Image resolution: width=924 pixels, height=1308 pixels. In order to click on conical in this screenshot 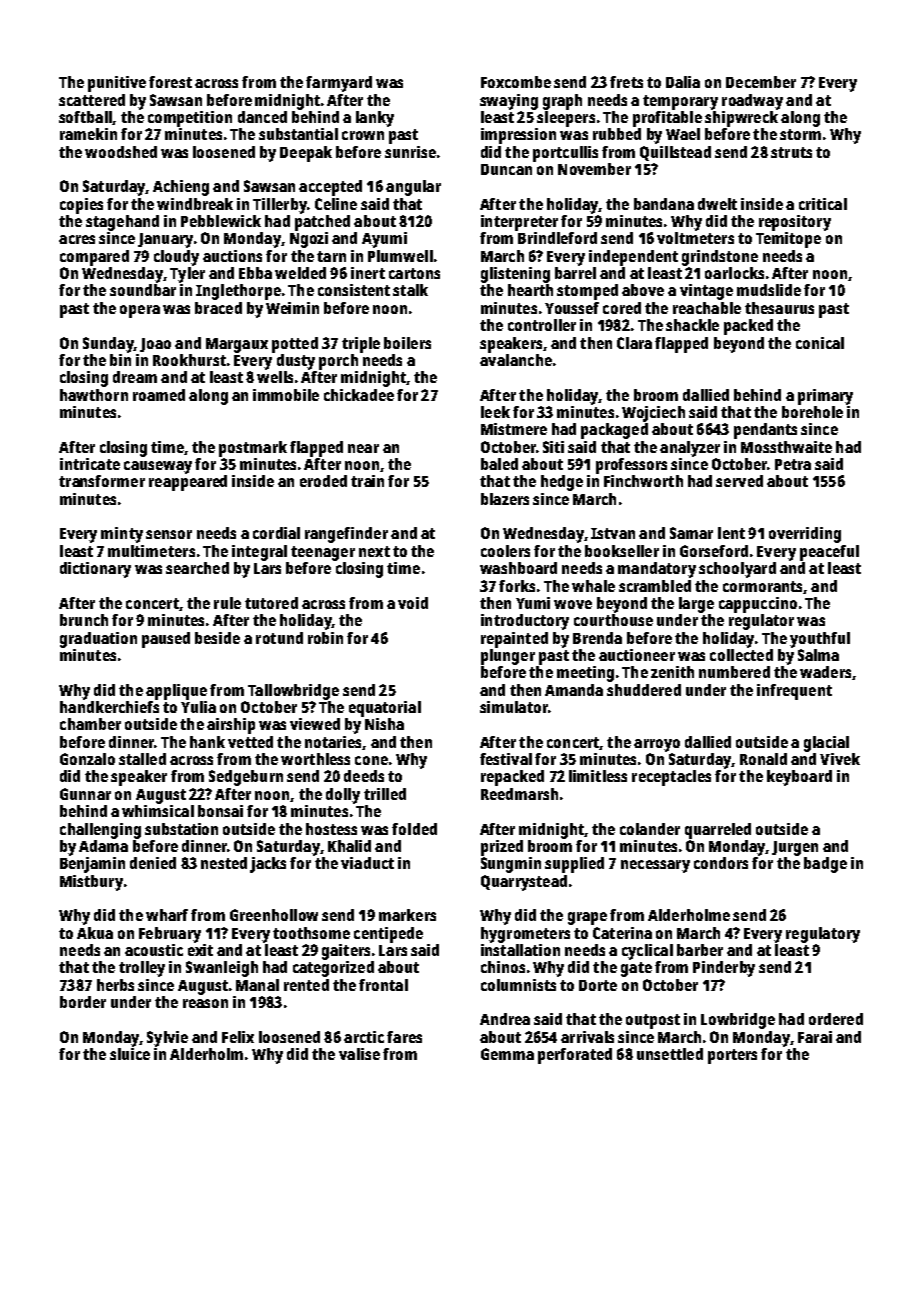, I will do `click(820, 343)`.
